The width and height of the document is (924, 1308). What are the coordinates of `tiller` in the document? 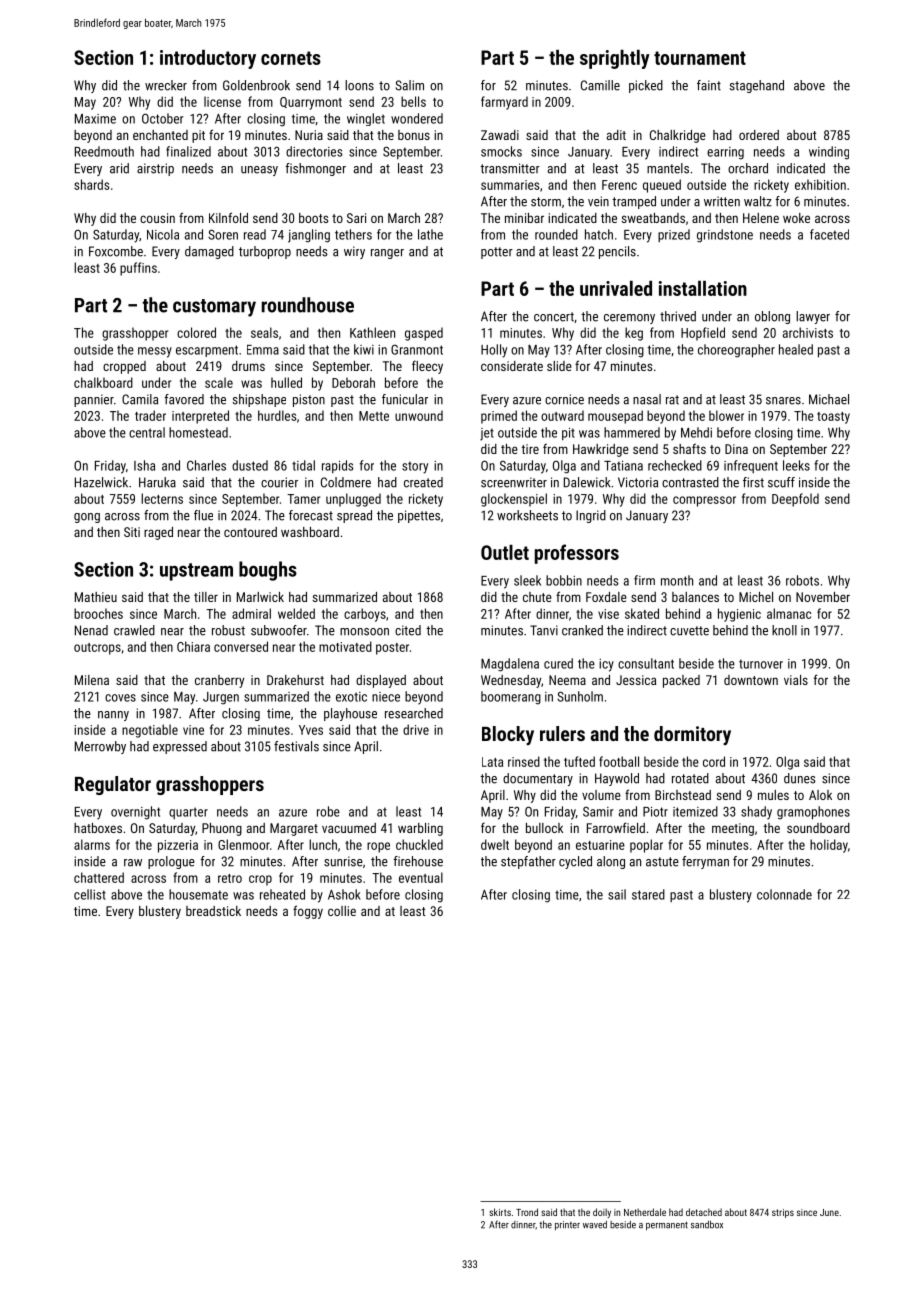 It's located at (206, 597).
